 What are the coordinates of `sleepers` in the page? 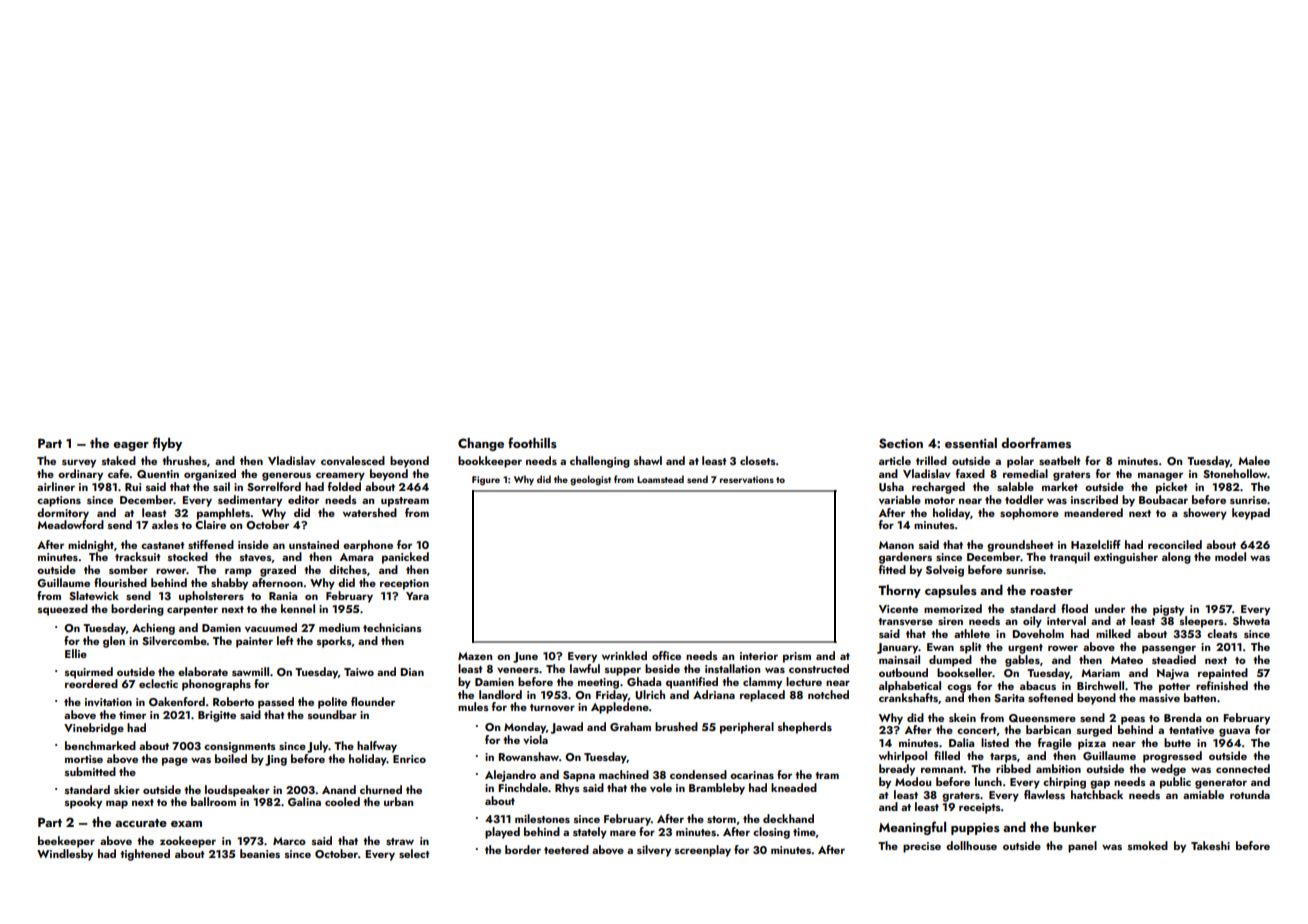 It's located at (1202, 622).
